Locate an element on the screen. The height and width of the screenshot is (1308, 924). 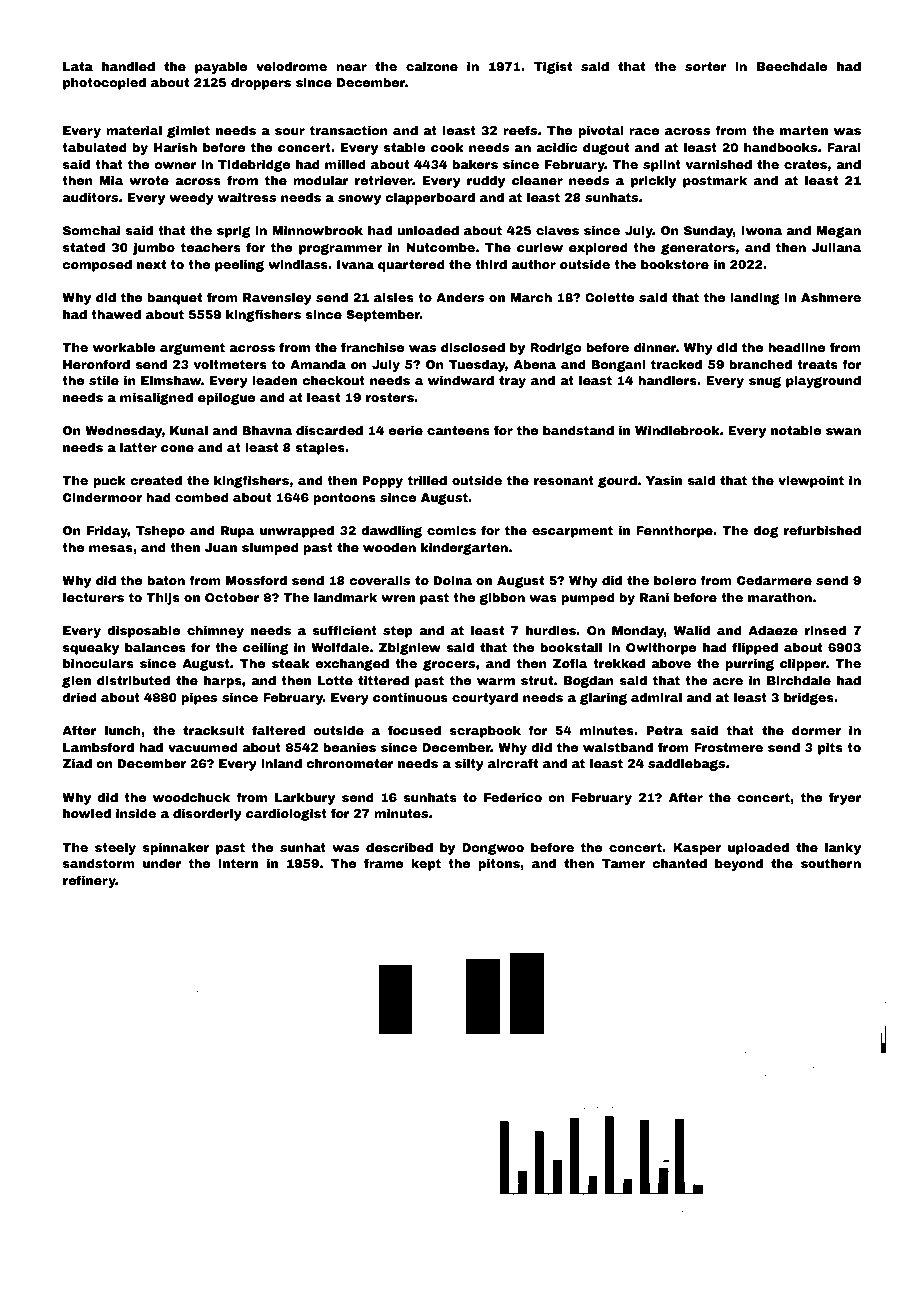
inside is located at coordinates (136, 813).
